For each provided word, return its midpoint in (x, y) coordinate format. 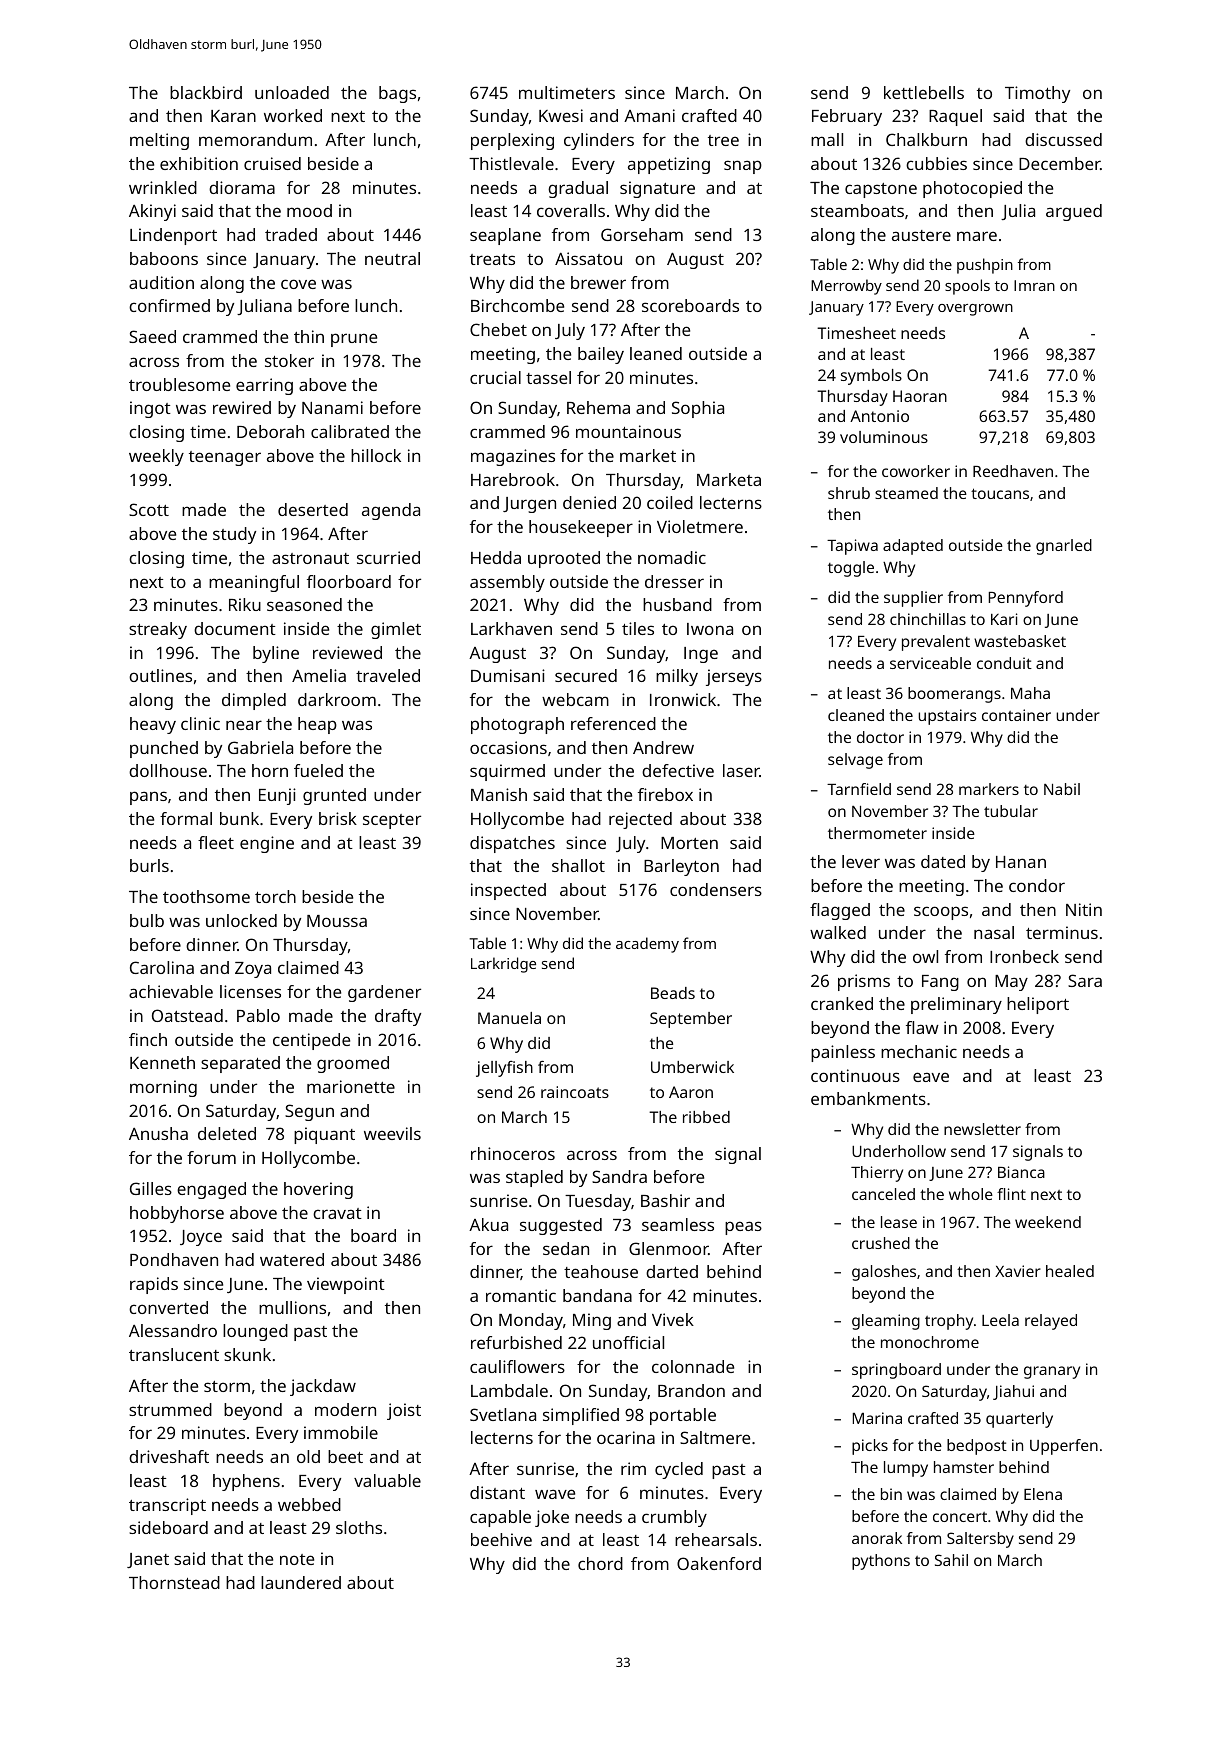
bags (397, 94)
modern (345, 1409)
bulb (147, 920)
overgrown (975, 310)
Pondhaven (174, 1259)
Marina (877, 1418)
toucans (1000, 493)
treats (492, 259)
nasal (994, 932)
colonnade (693, 1366)
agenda (391, 511)
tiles (638, 628)
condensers (716, 889)
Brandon (691, 1390)
